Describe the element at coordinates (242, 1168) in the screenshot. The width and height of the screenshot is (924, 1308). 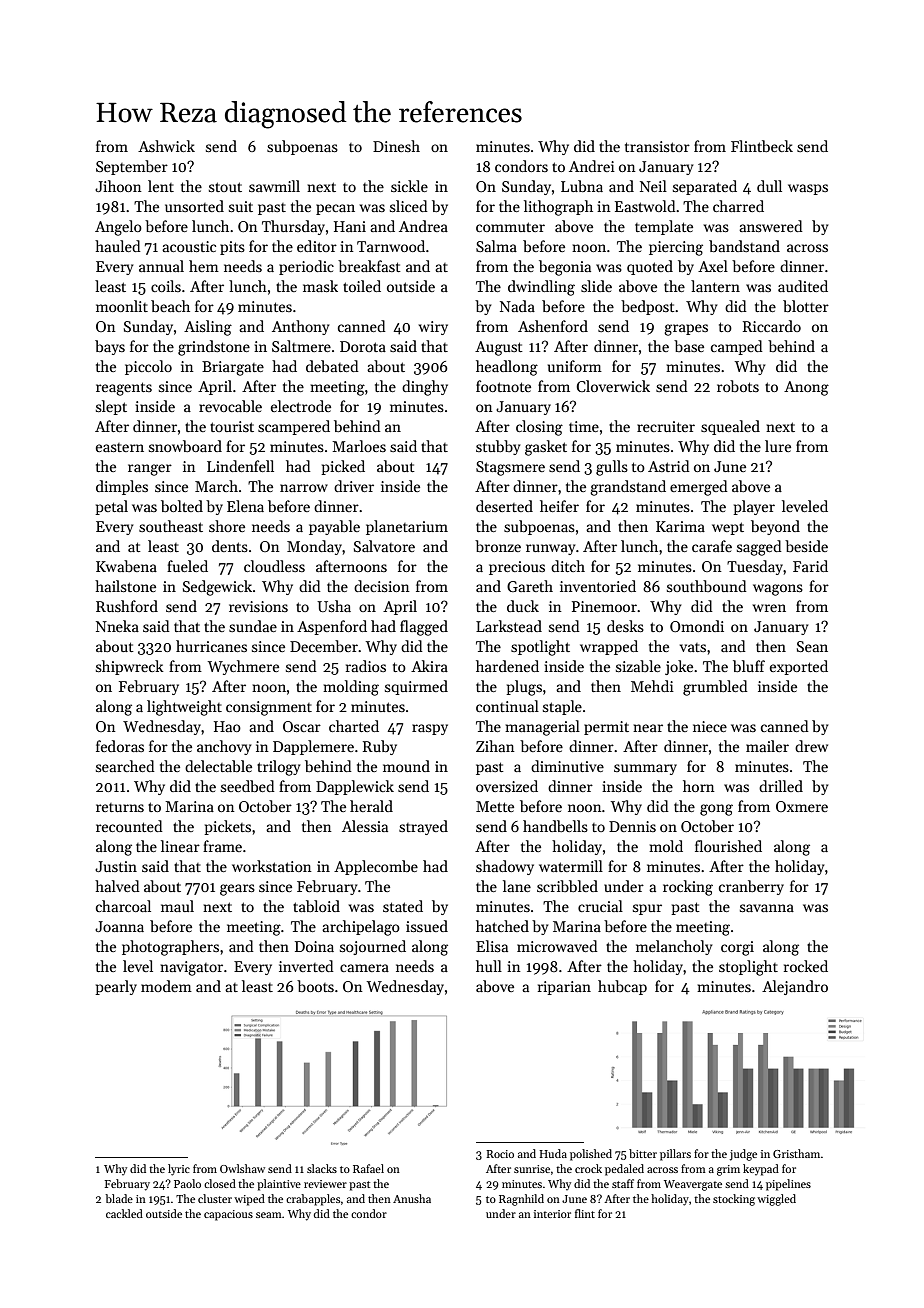
I see `Owlshaw` at that location.
